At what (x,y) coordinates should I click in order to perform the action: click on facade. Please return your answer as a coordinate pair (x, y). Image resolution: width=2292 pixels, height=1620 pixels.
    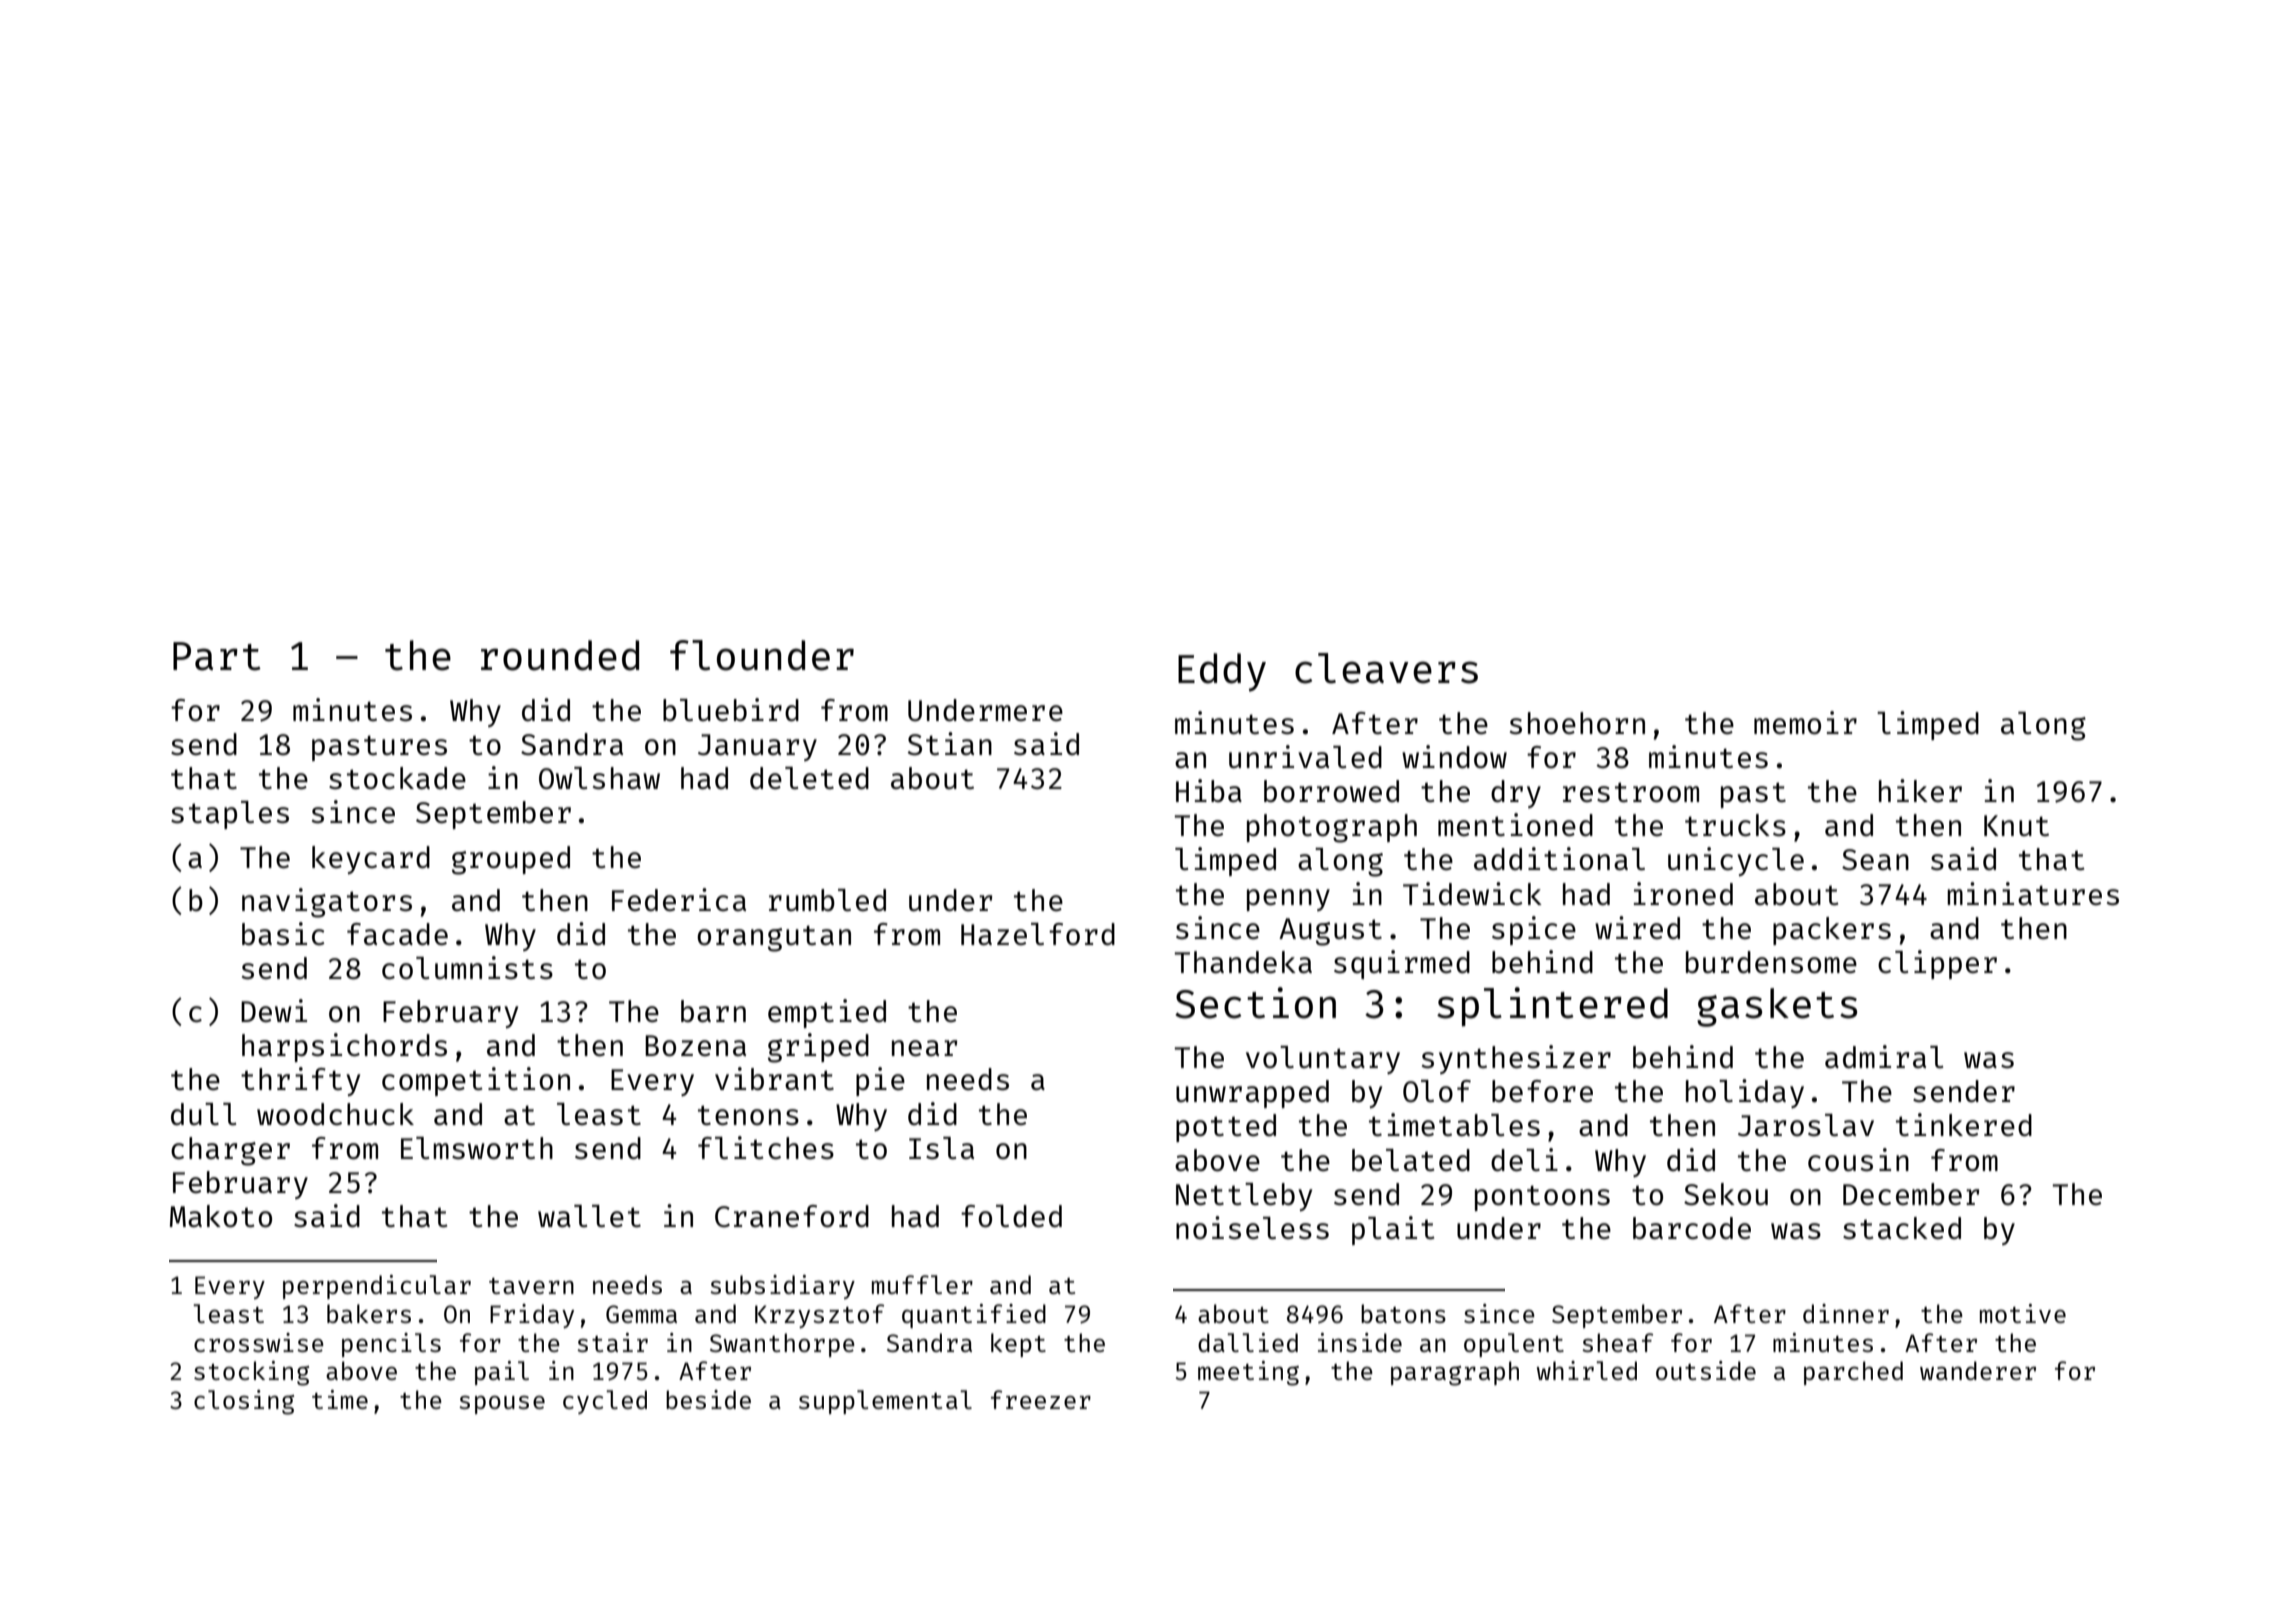
    Looking at the image, I should click on (397, 934).
